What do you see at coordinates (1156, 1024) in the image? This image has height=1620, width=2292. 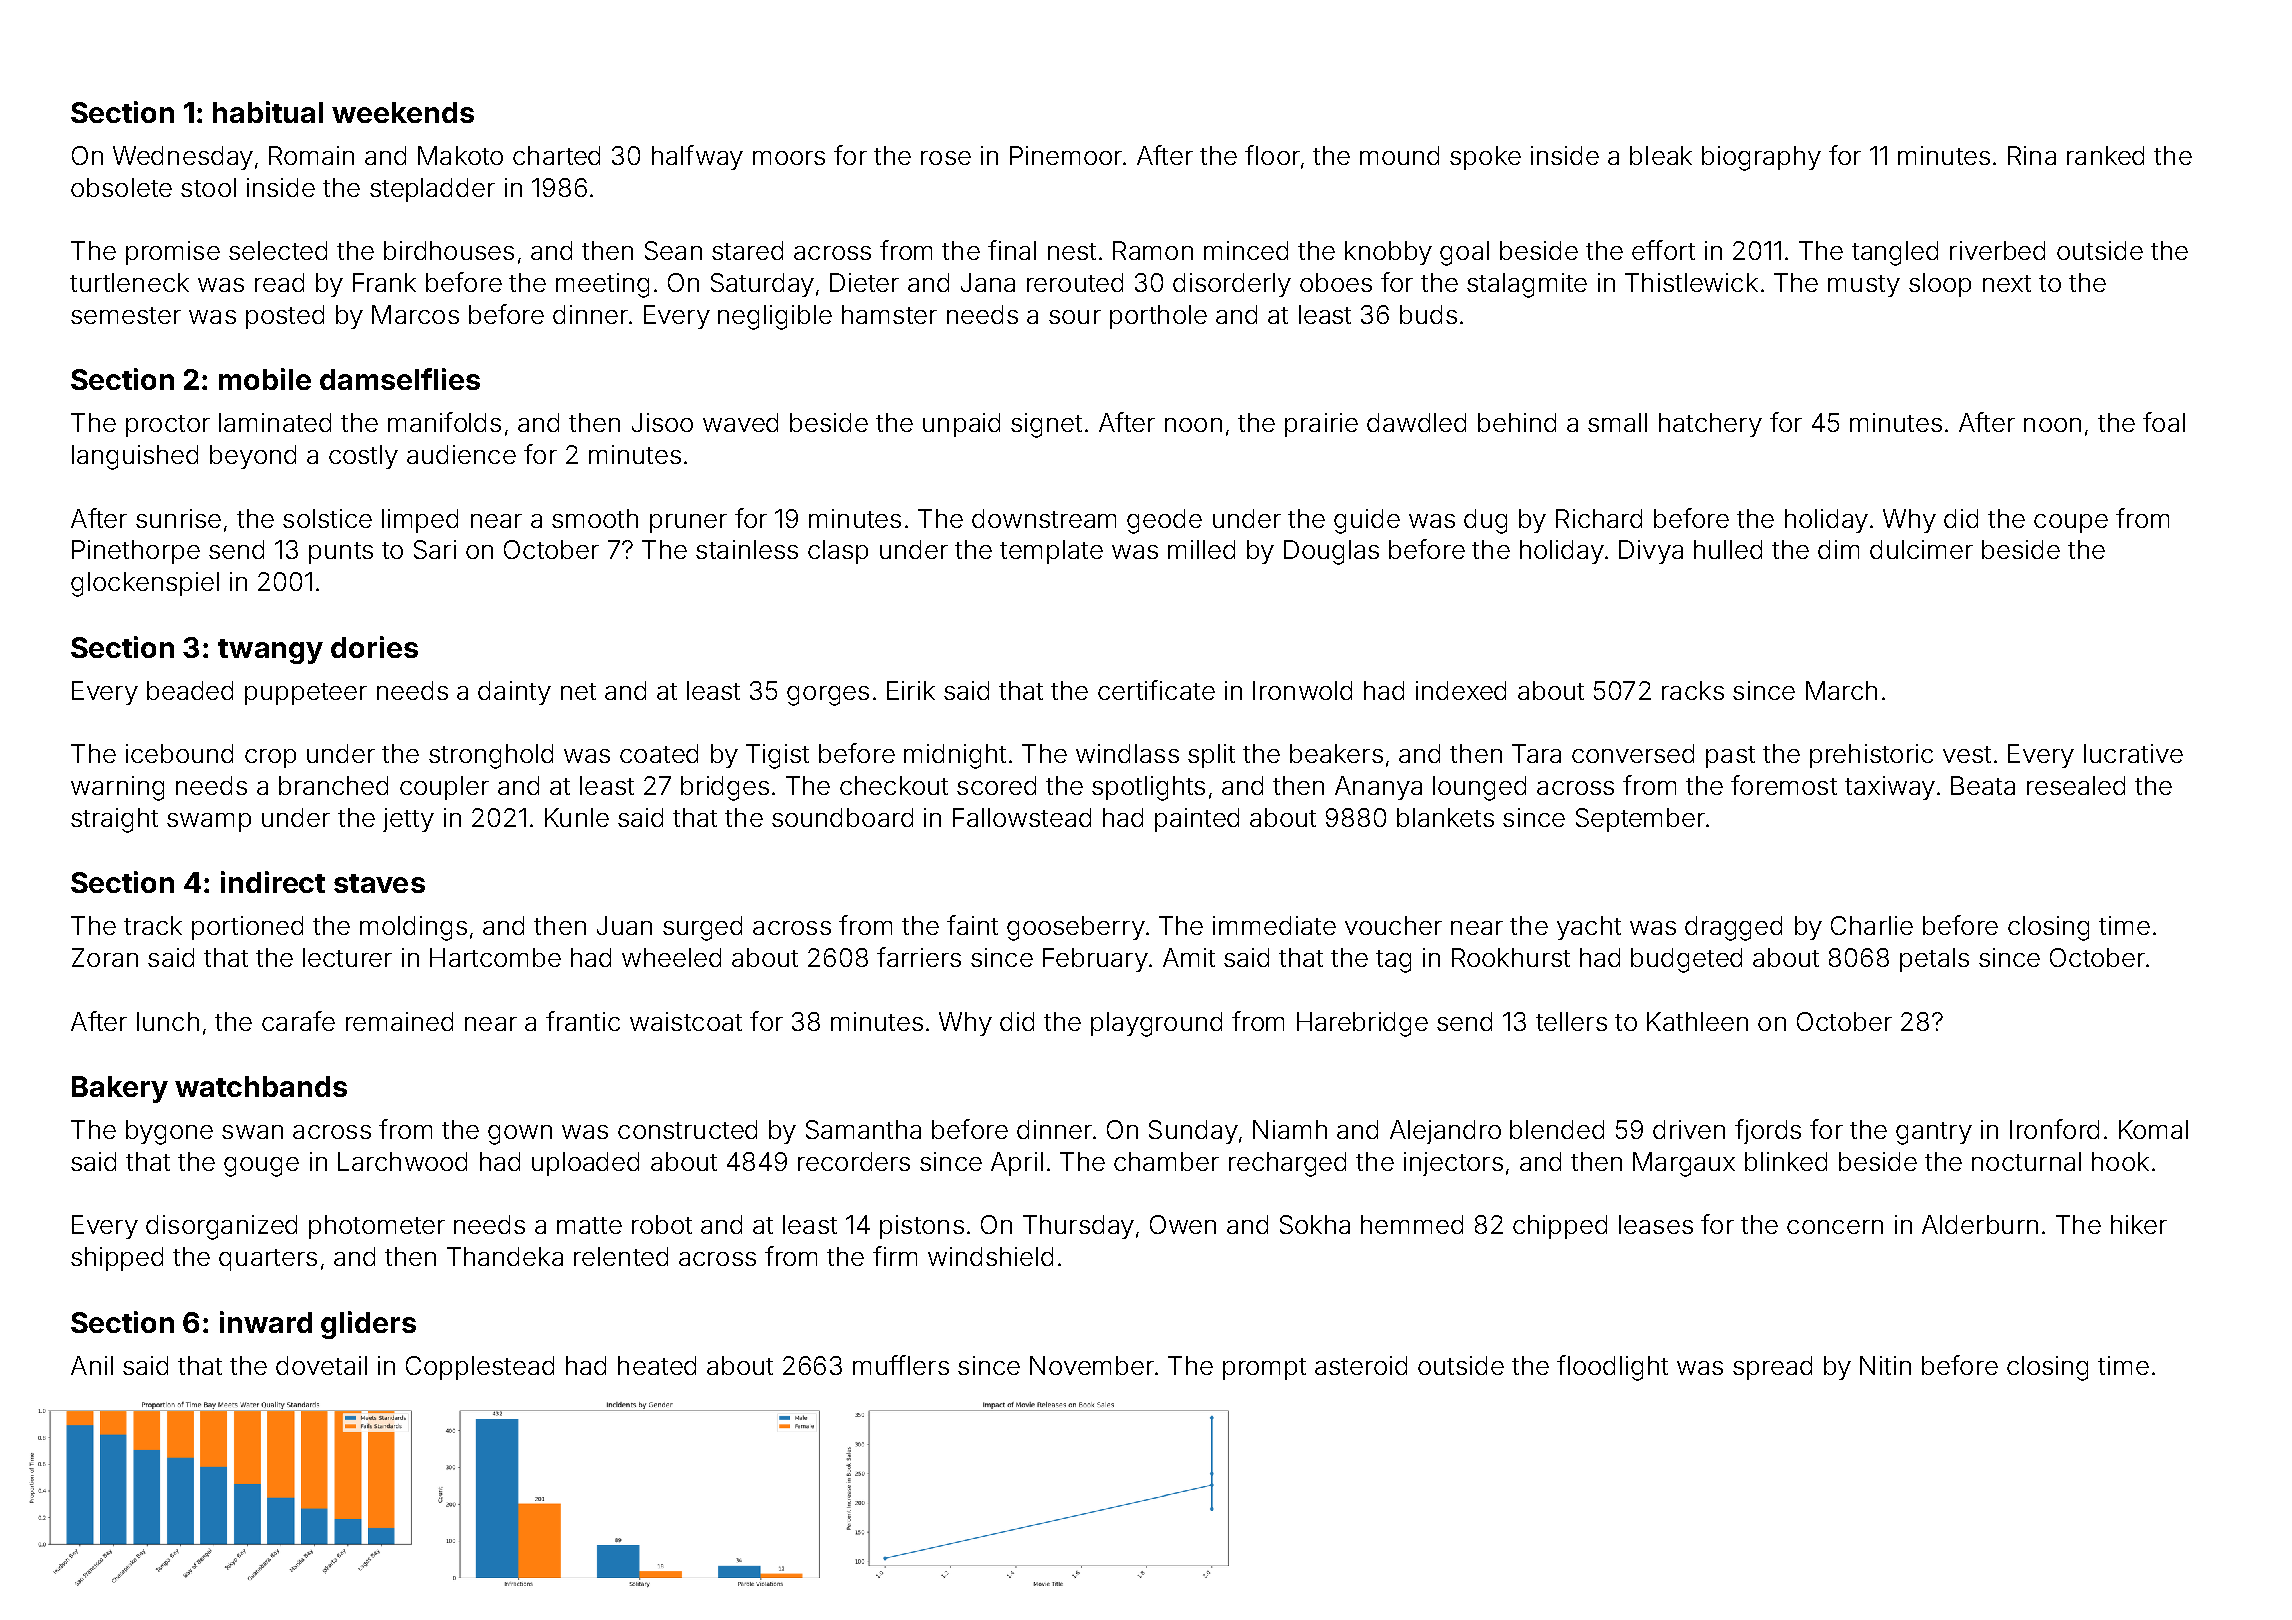 I see `playground` at bounding box center [1156, 1024].
